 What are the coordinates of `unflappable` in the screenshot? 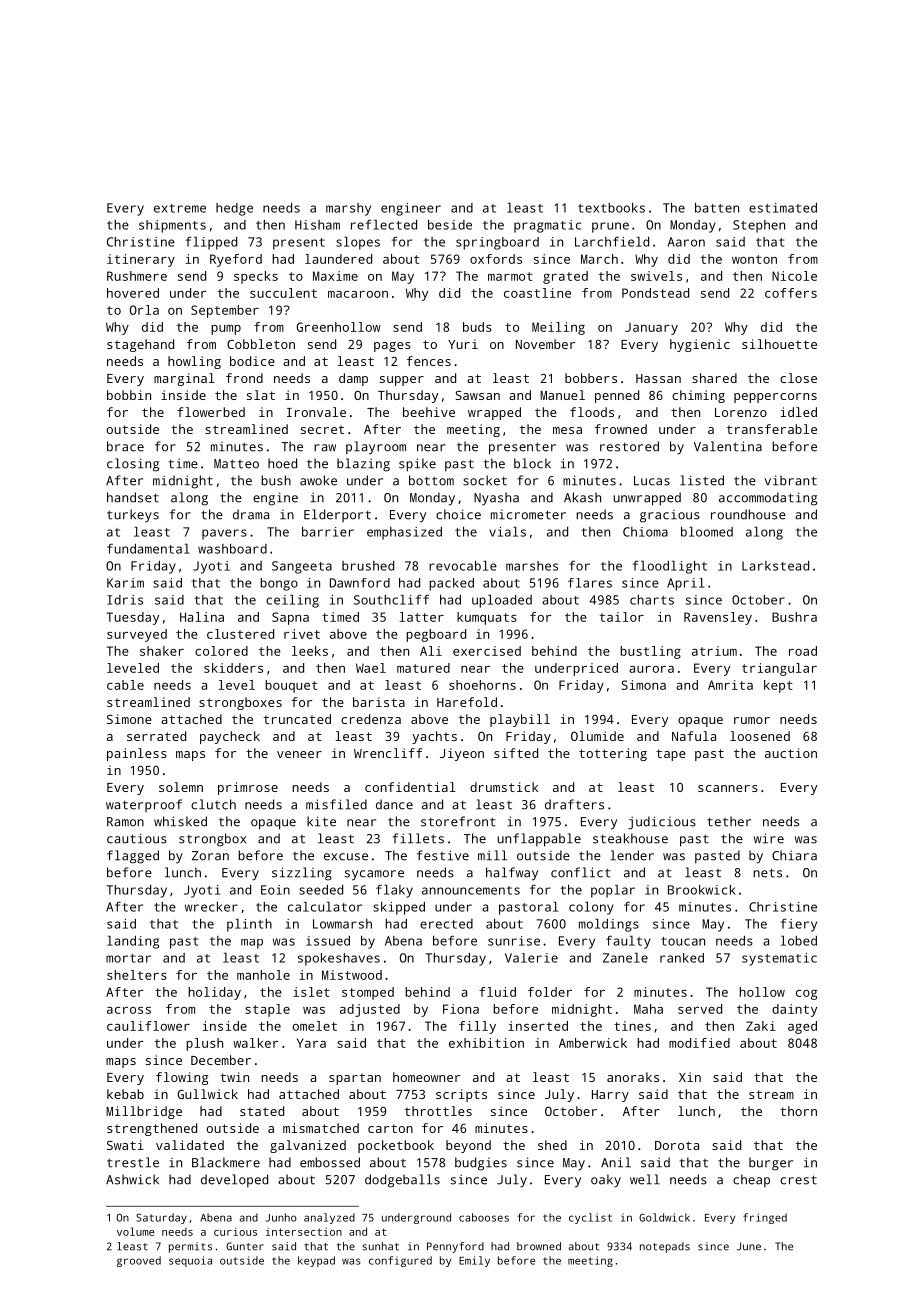 It's located at (539, 840).
